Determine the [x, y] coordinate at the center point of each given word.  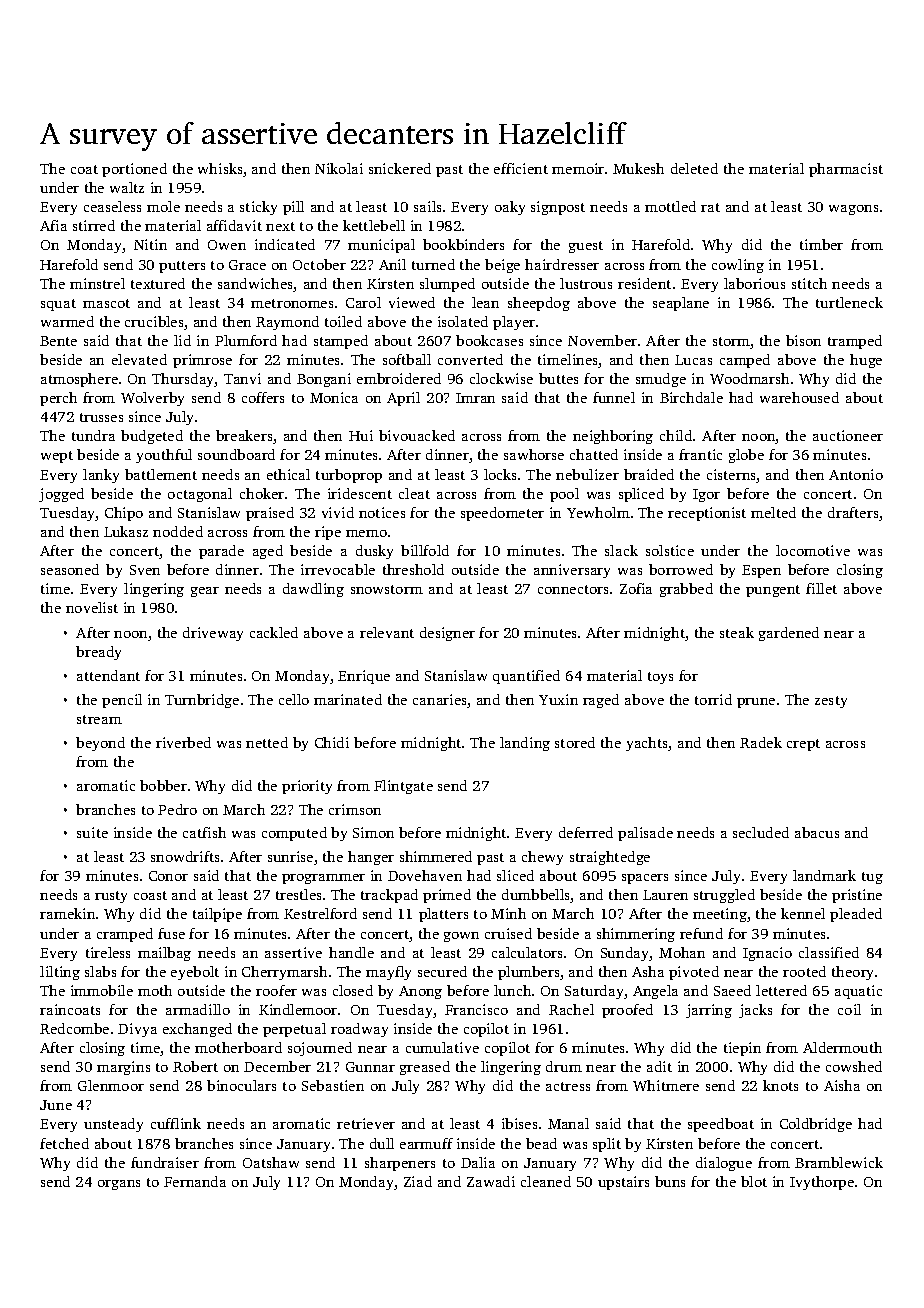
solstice [670, 550]
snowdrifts [185, 856]
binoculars [241, 1085]
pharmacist [846, 170]
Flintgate [403, 787]
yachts [647, 744]
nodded [178, 531]
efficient [521, 168]
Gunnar [370, 1067]
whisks [220, 168]
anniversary [572, 571]
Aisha [842, 1085]
